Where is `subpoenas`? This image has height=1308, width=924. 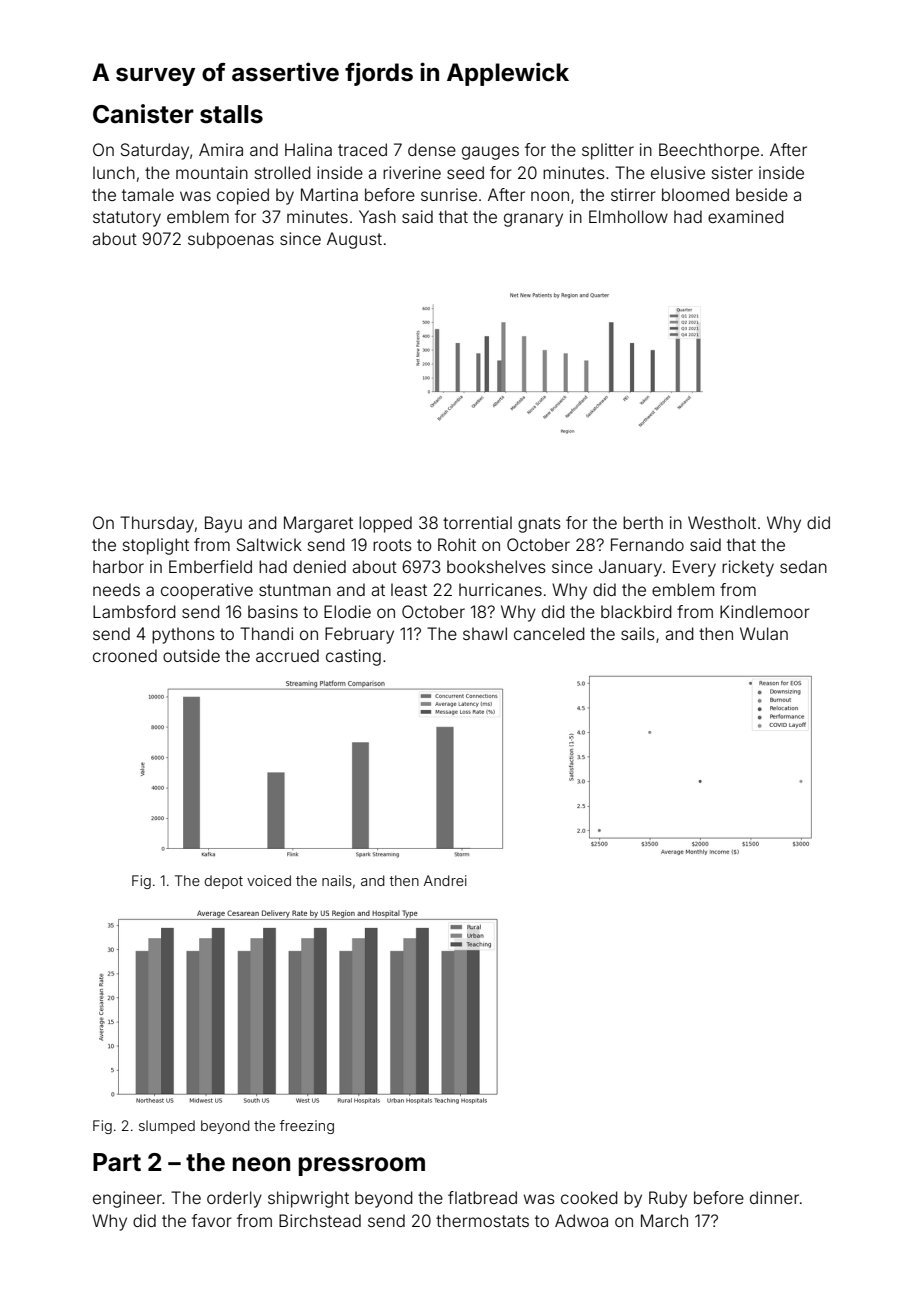 subpoenas is located at coordinates (231, 240).
